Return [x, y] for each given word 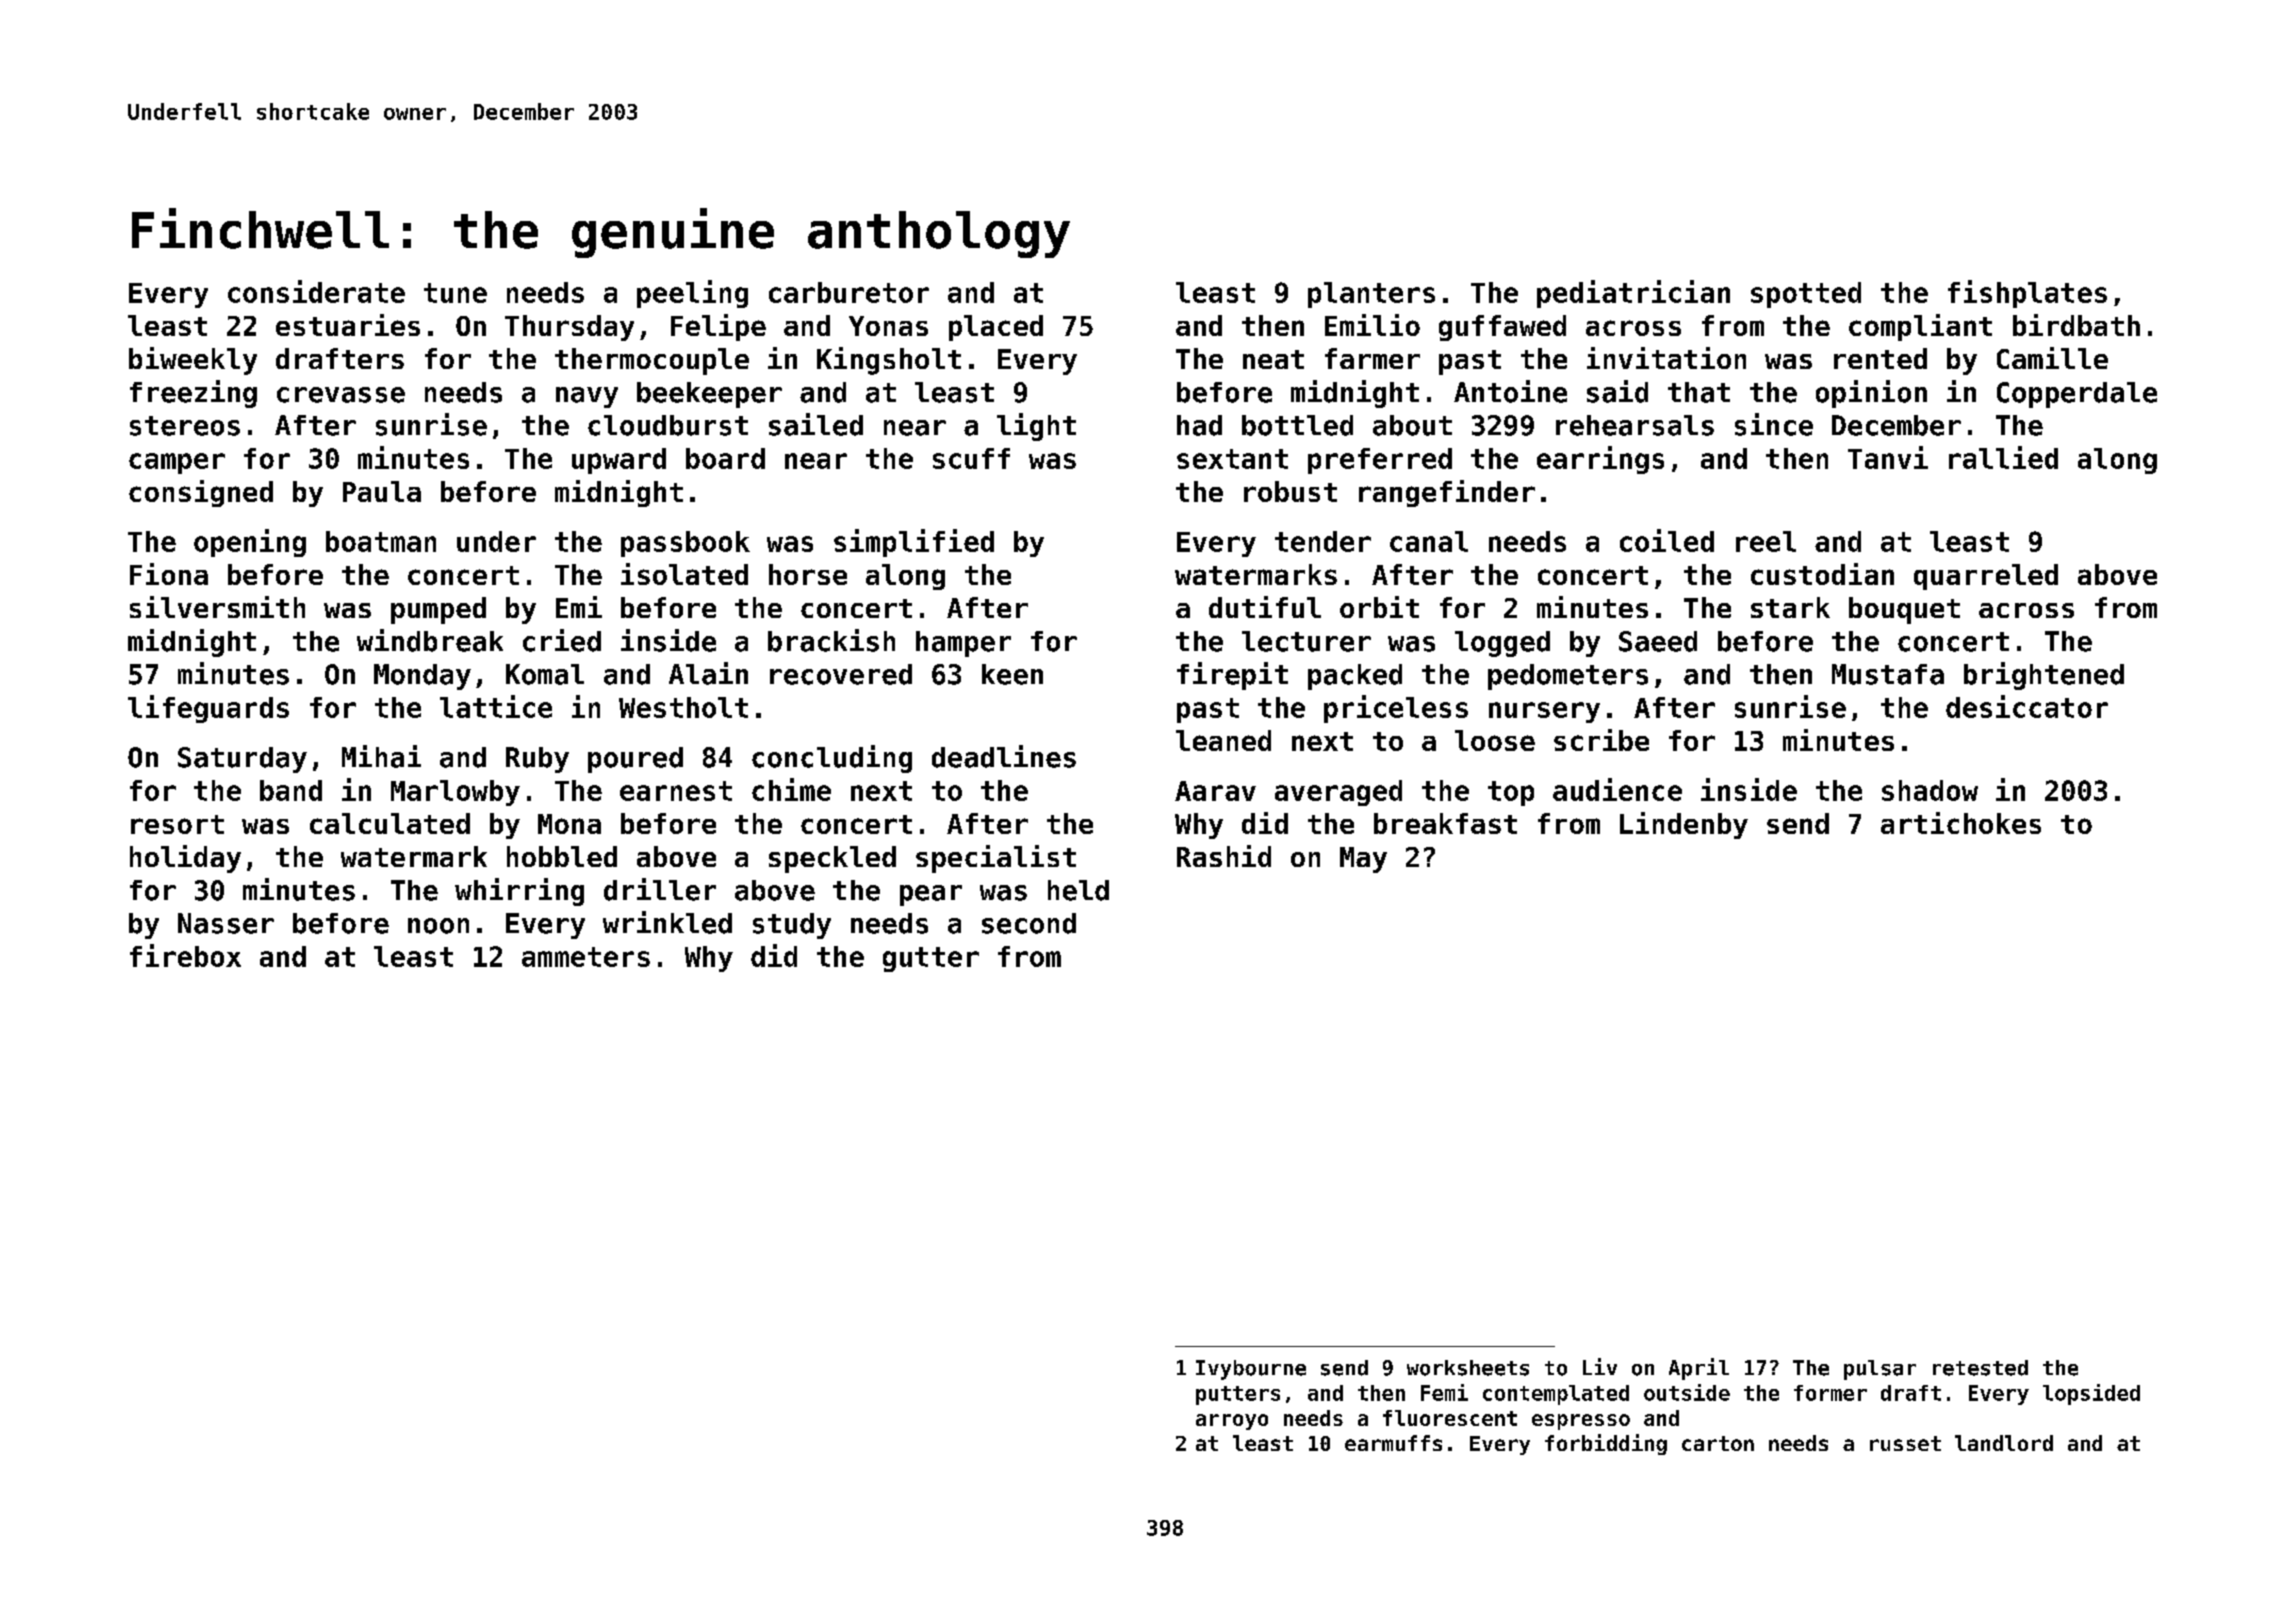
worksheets [1468, 1368]
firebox [185, 955]
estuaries [348, 325]
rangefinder [1447, 493]
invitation [1666, 358]
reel [1766, 541]
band [291, 790]
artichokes [1961, 823]
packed [1355, 677]
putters [1238, 1395]
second [1029, 923]
